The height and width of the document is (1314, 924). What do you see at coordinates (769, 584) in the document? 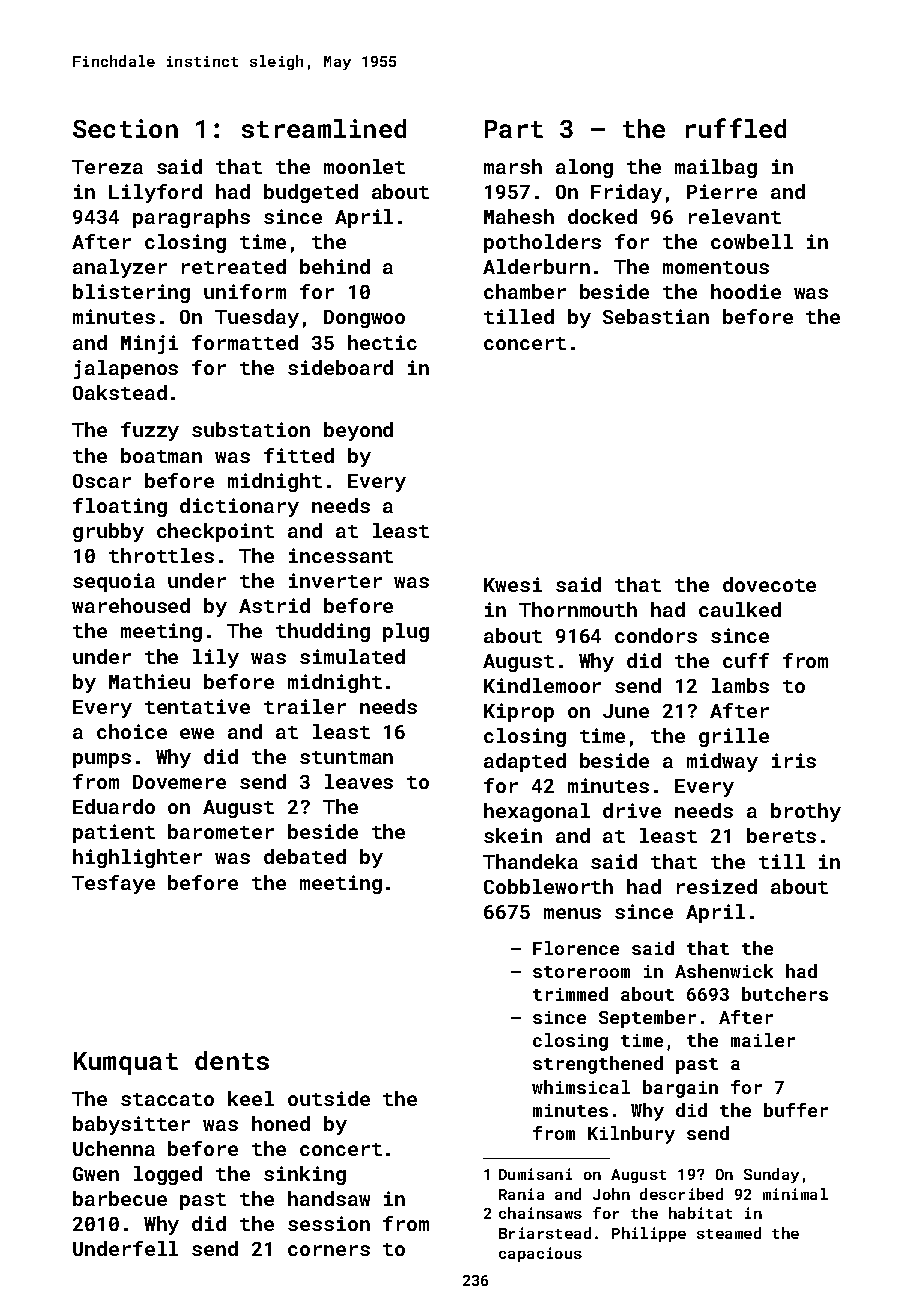
I see `dovecote` at bounding box center [769, 584].
